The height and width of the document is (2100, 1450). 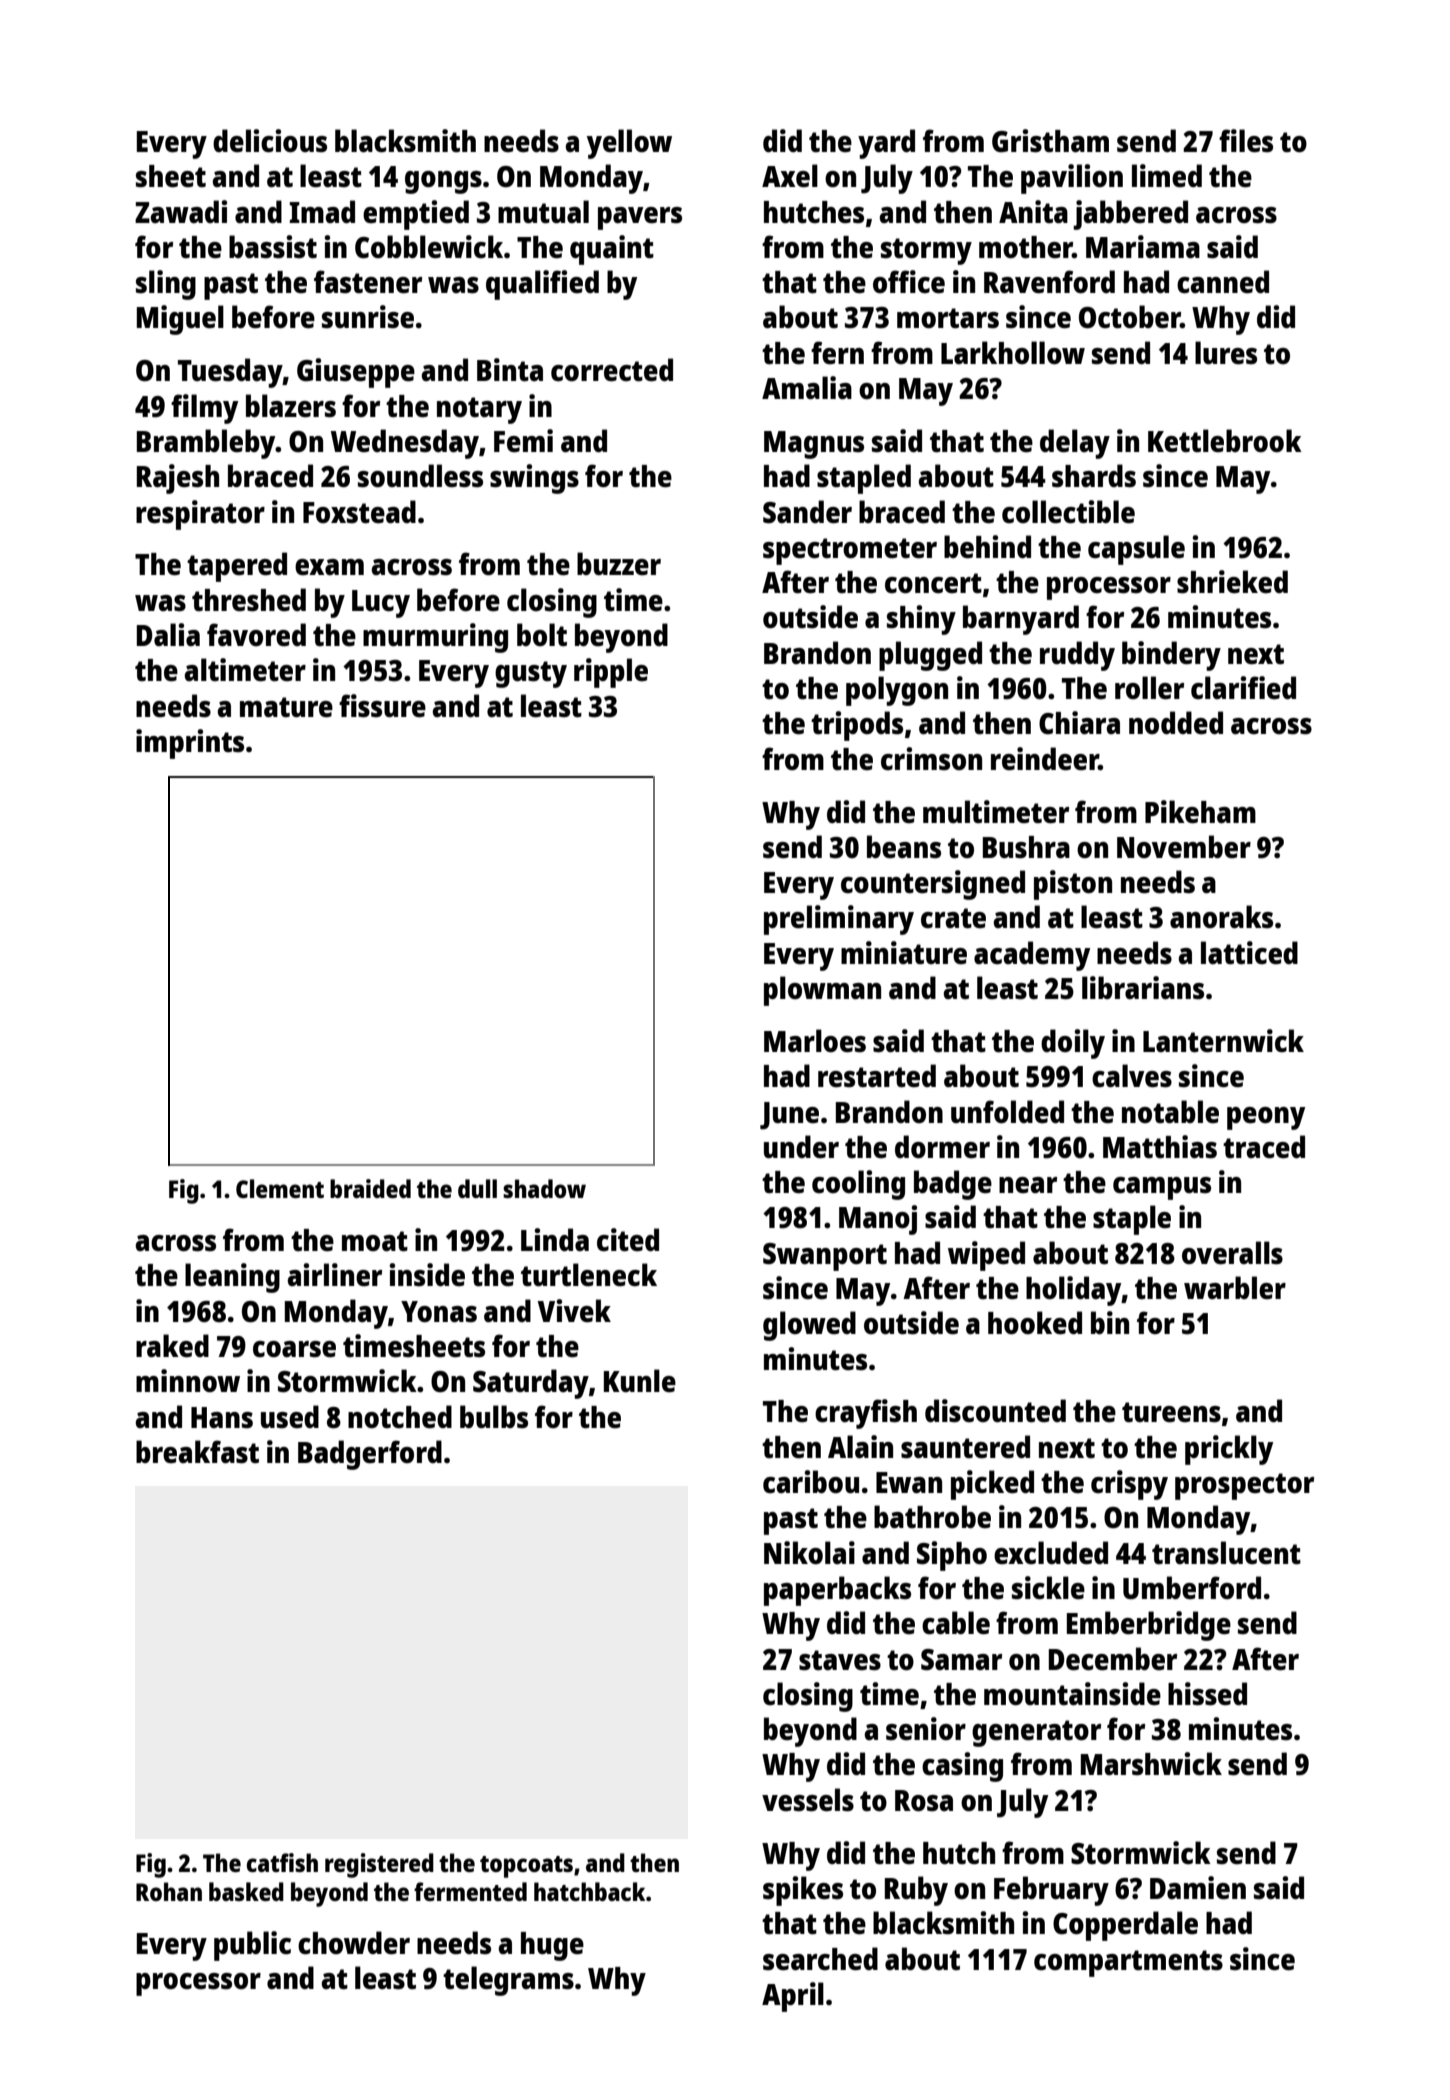 What do you see at coordinates (1225, 440) in the document?
I see `Kettlebrook` at bounding box center [1225, 440].
